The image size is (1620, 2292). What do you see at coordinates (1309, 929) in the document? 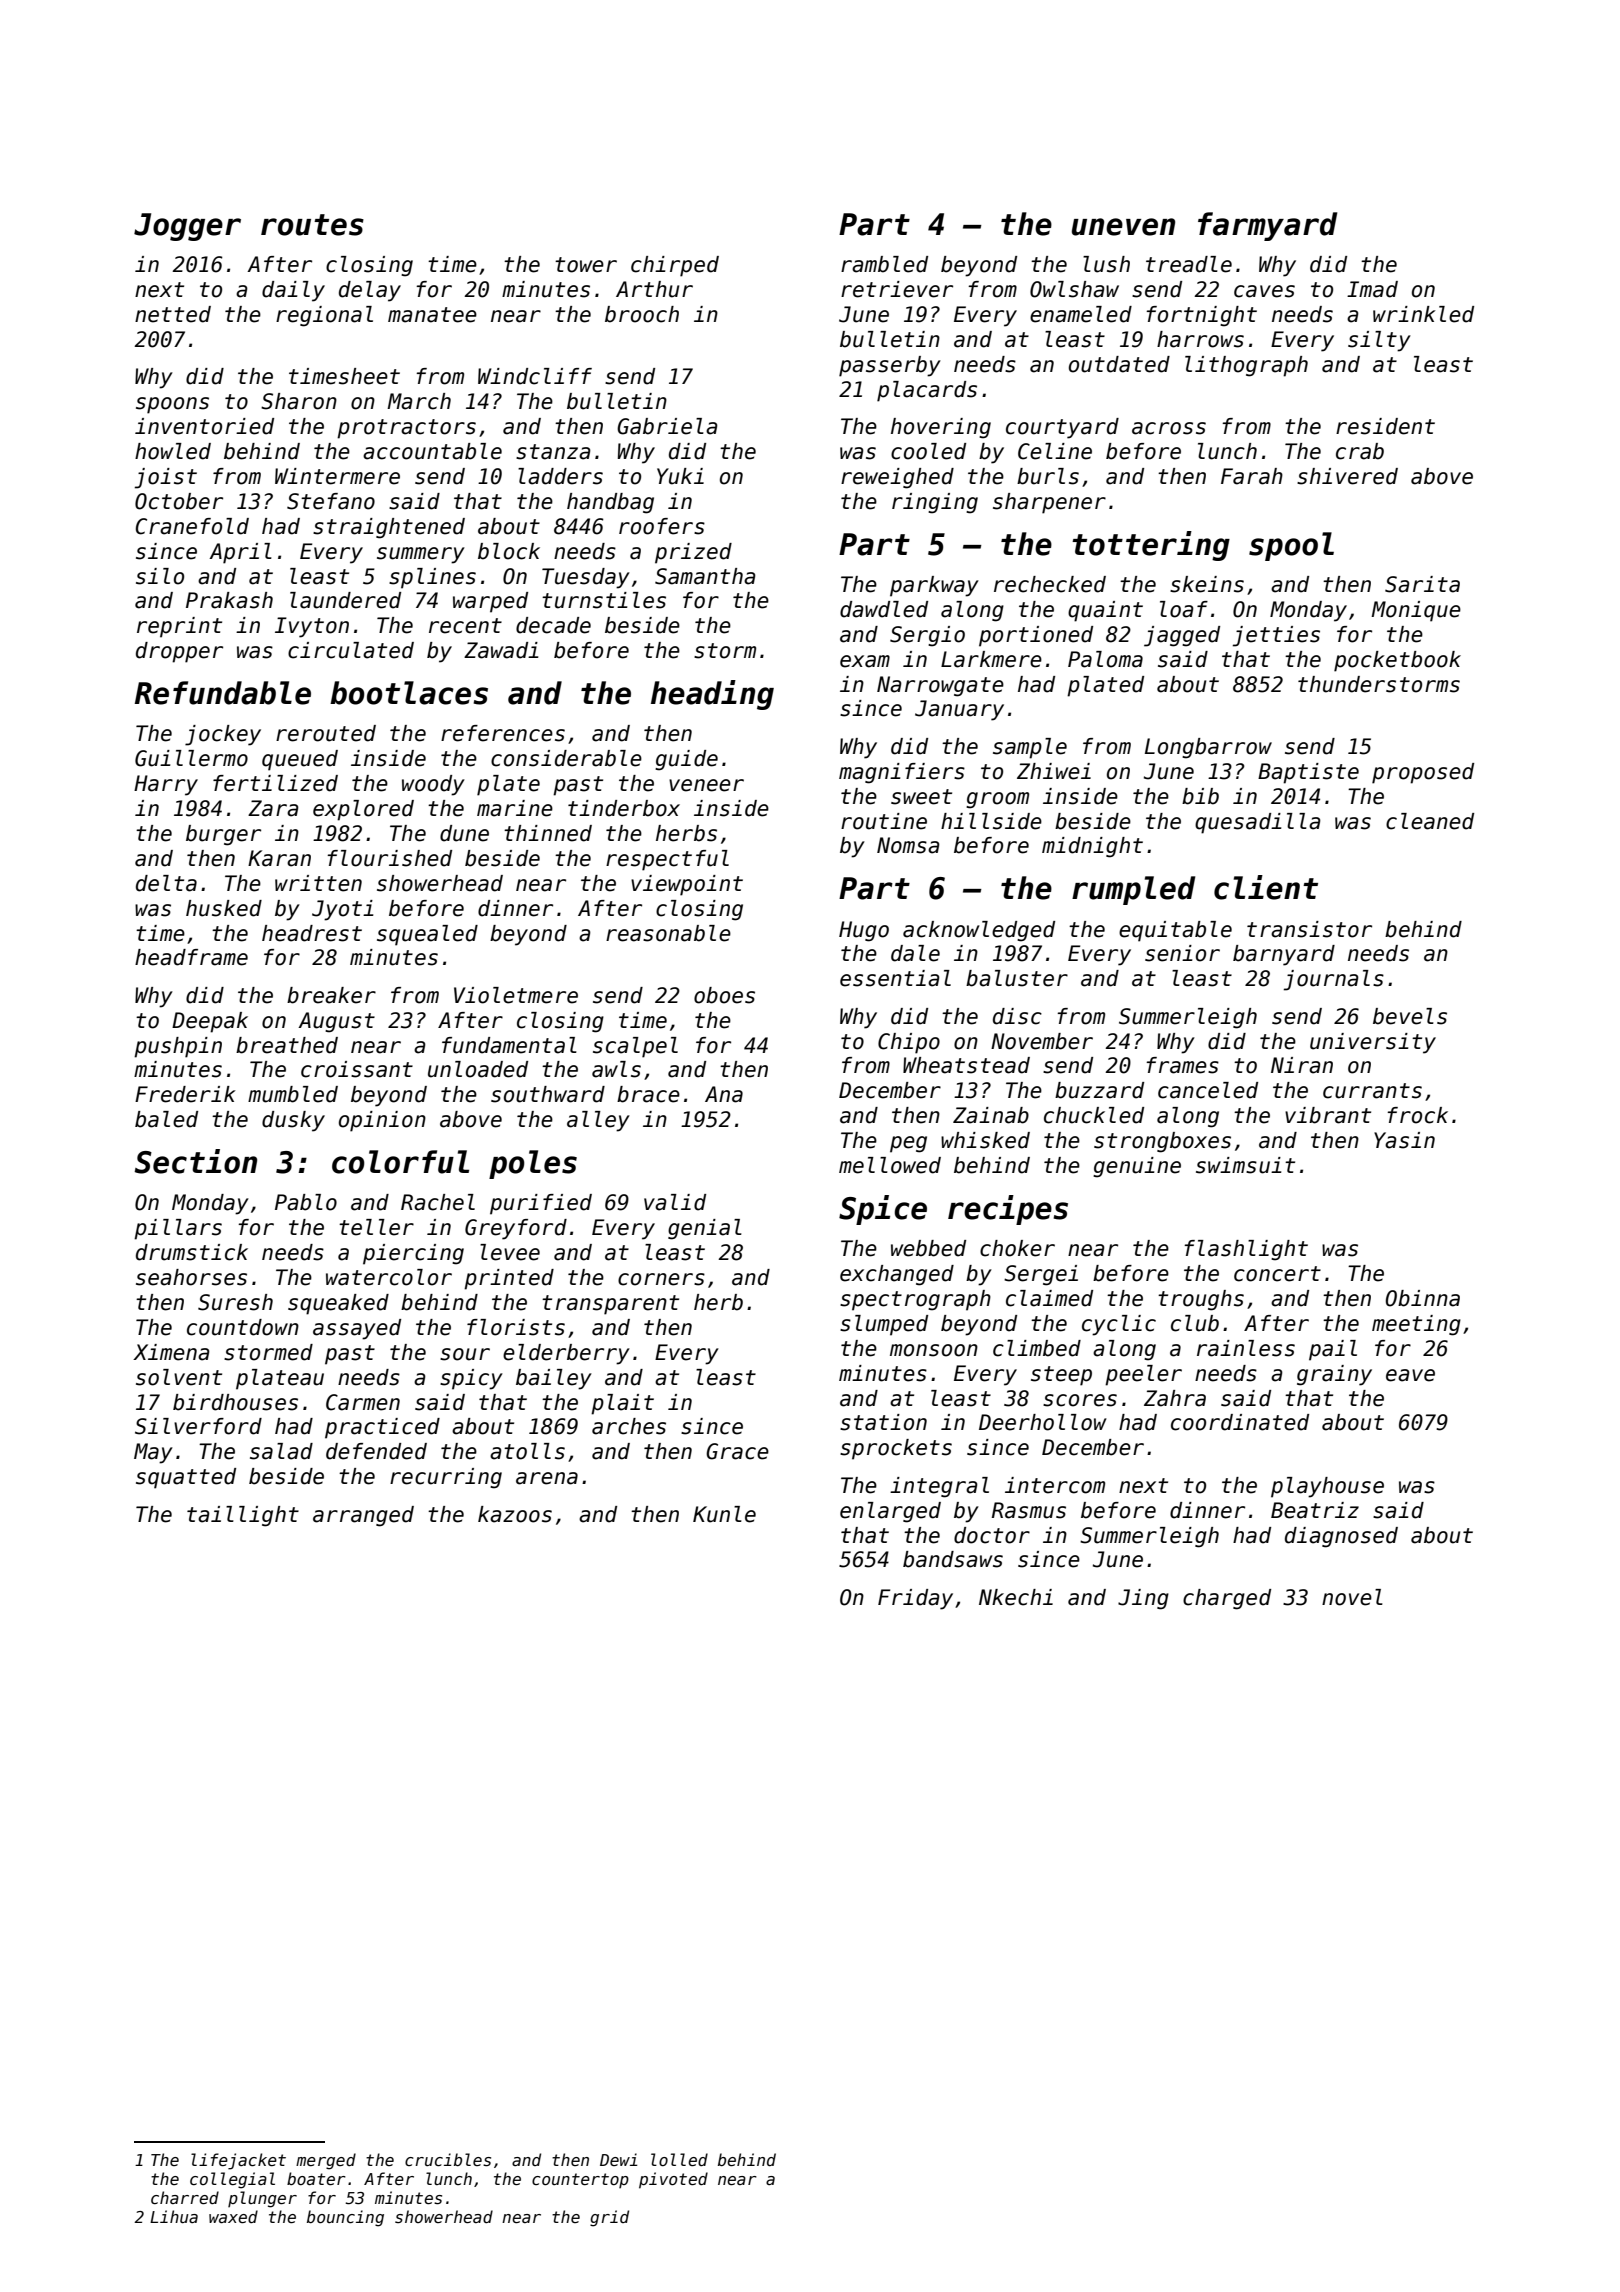
I see `transistor` at bounding box center [1309, 929].
